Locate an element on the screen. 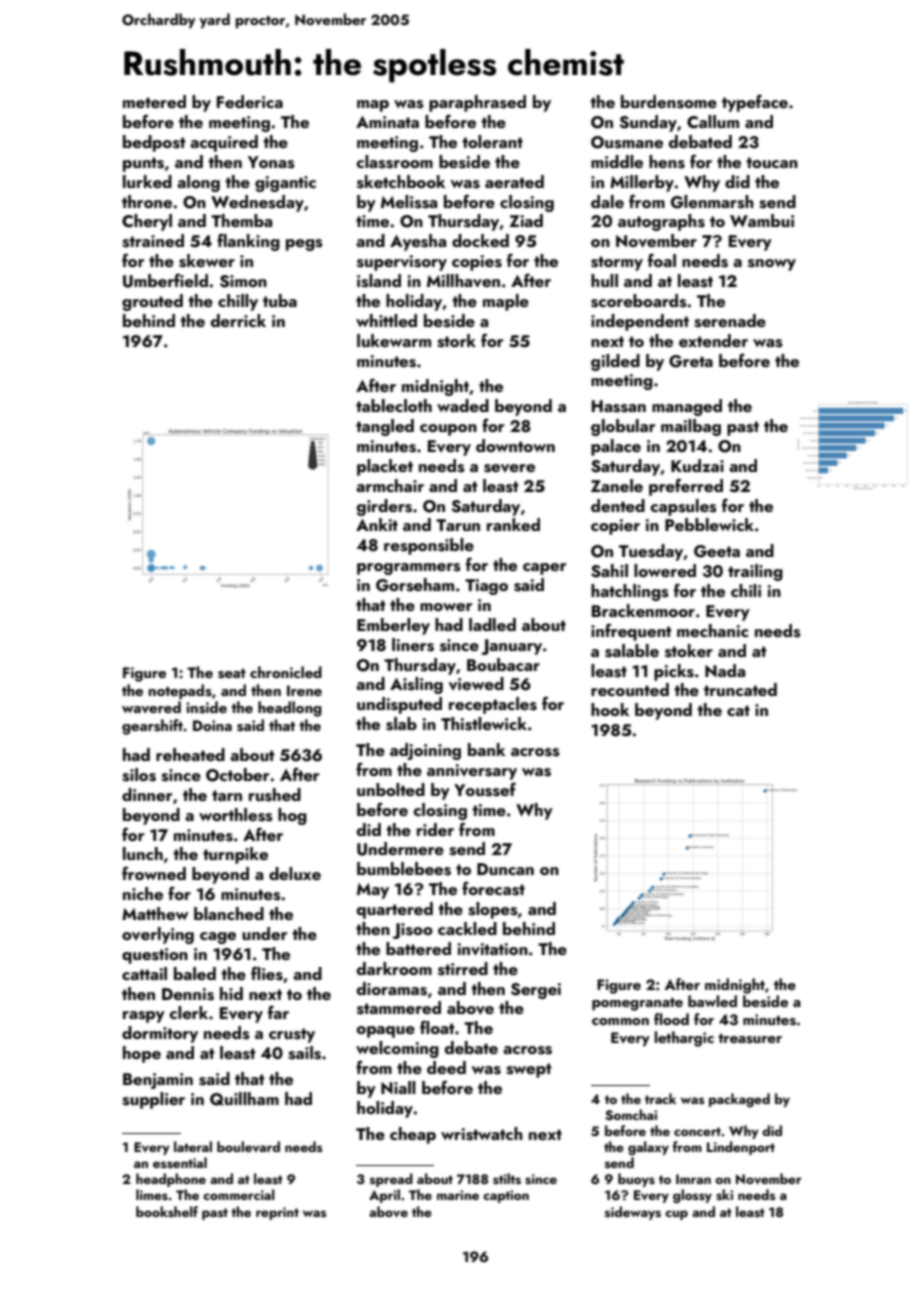 Image resolution: width=924 pixels, height=1308 pixels. dented is located at coordinates (618, 505).
